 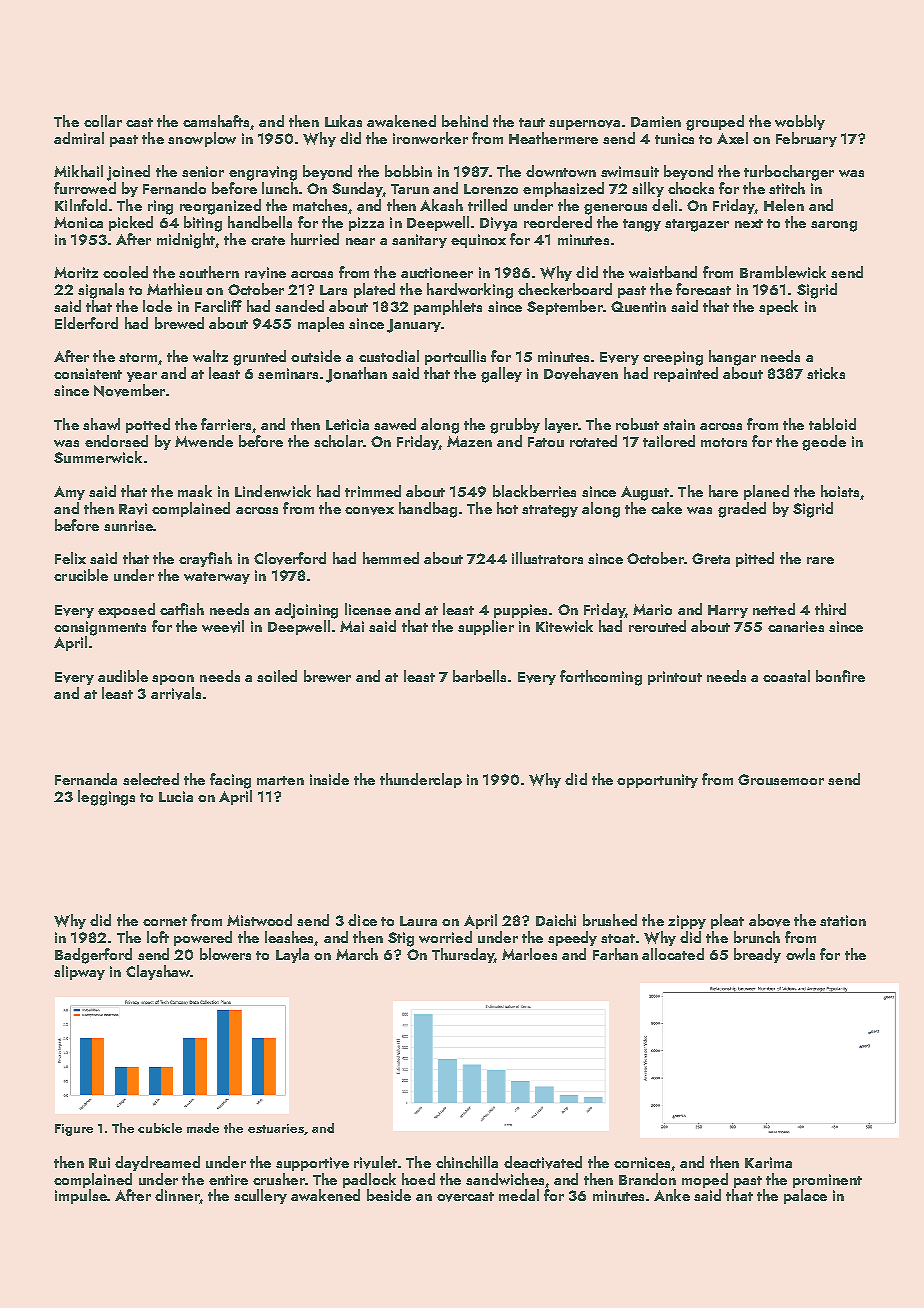 What do you see at coordinates (727, 921) in the document?
I see `pleat` at bounding box center [727, 921].
